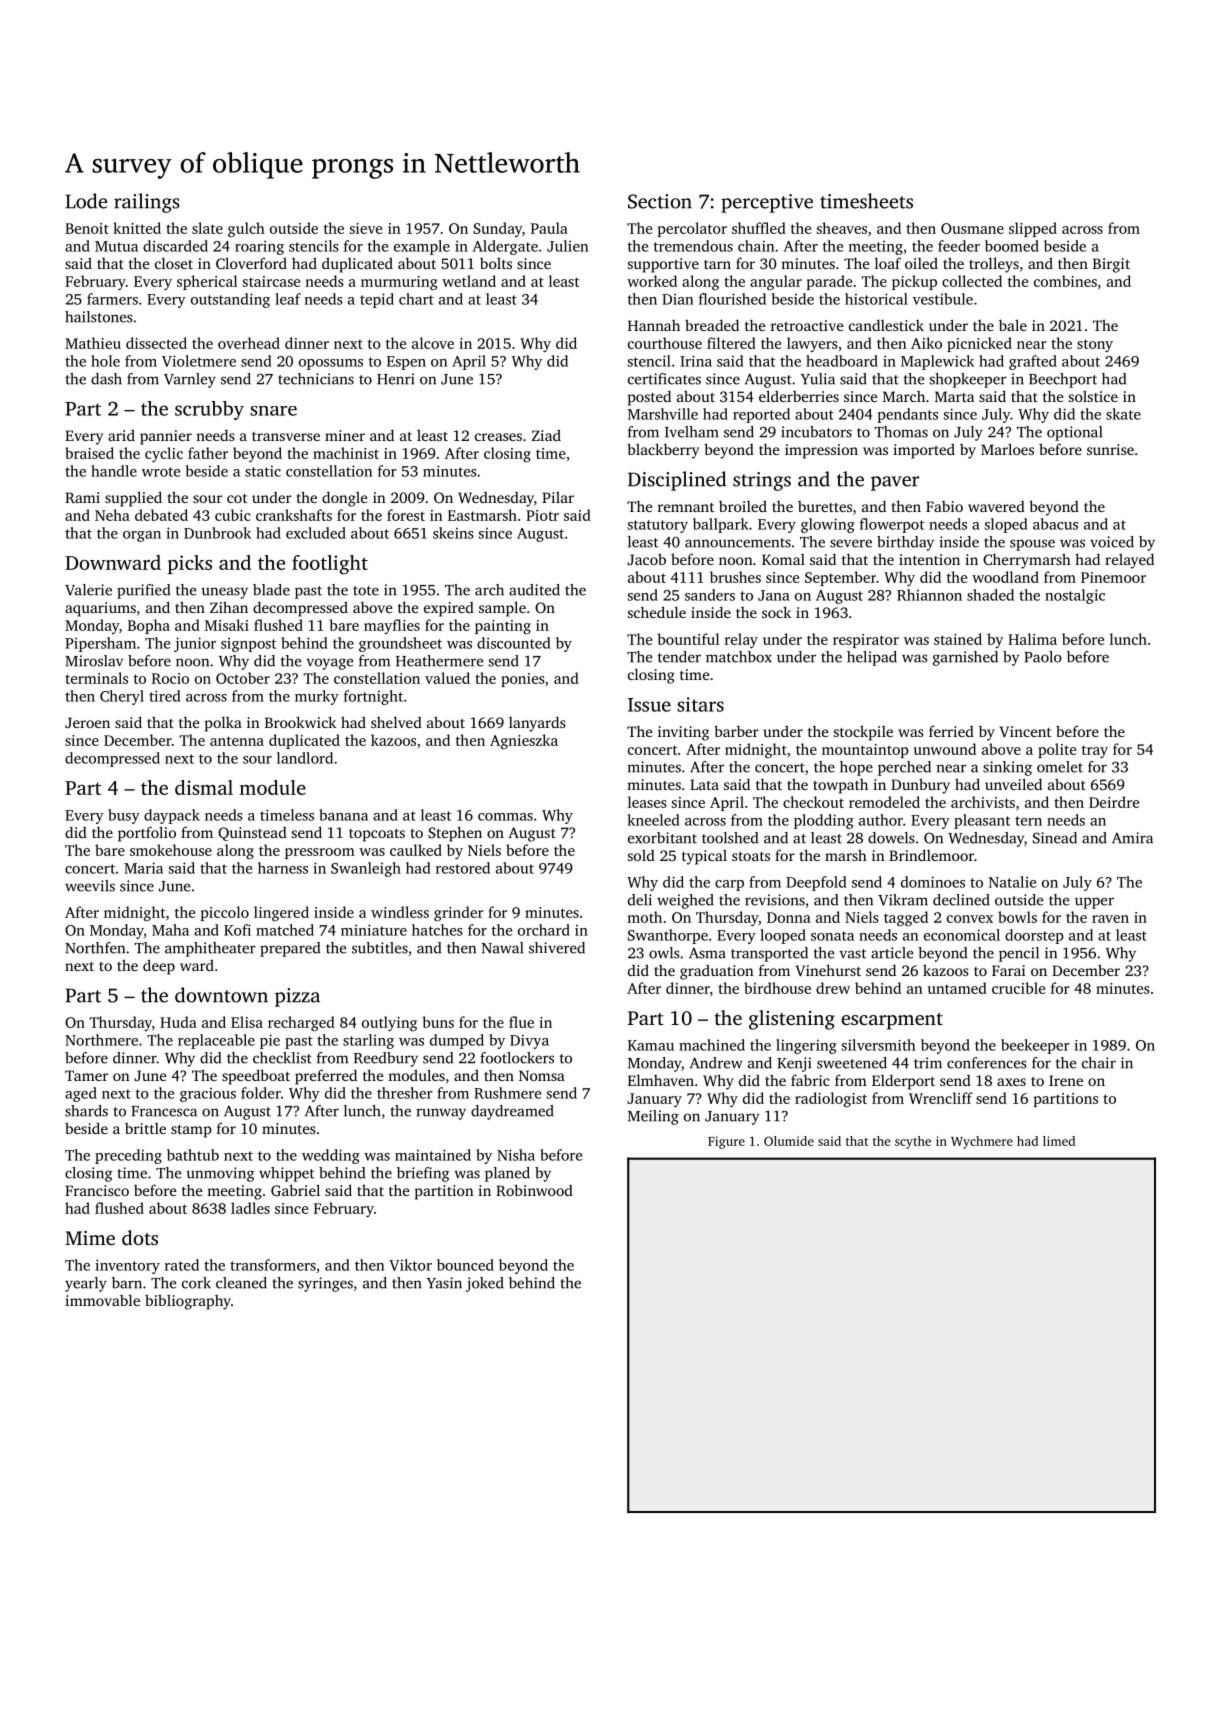  Describe the element at coordinates (990, 595) in the screenshot. I see `shaded` at that location.
